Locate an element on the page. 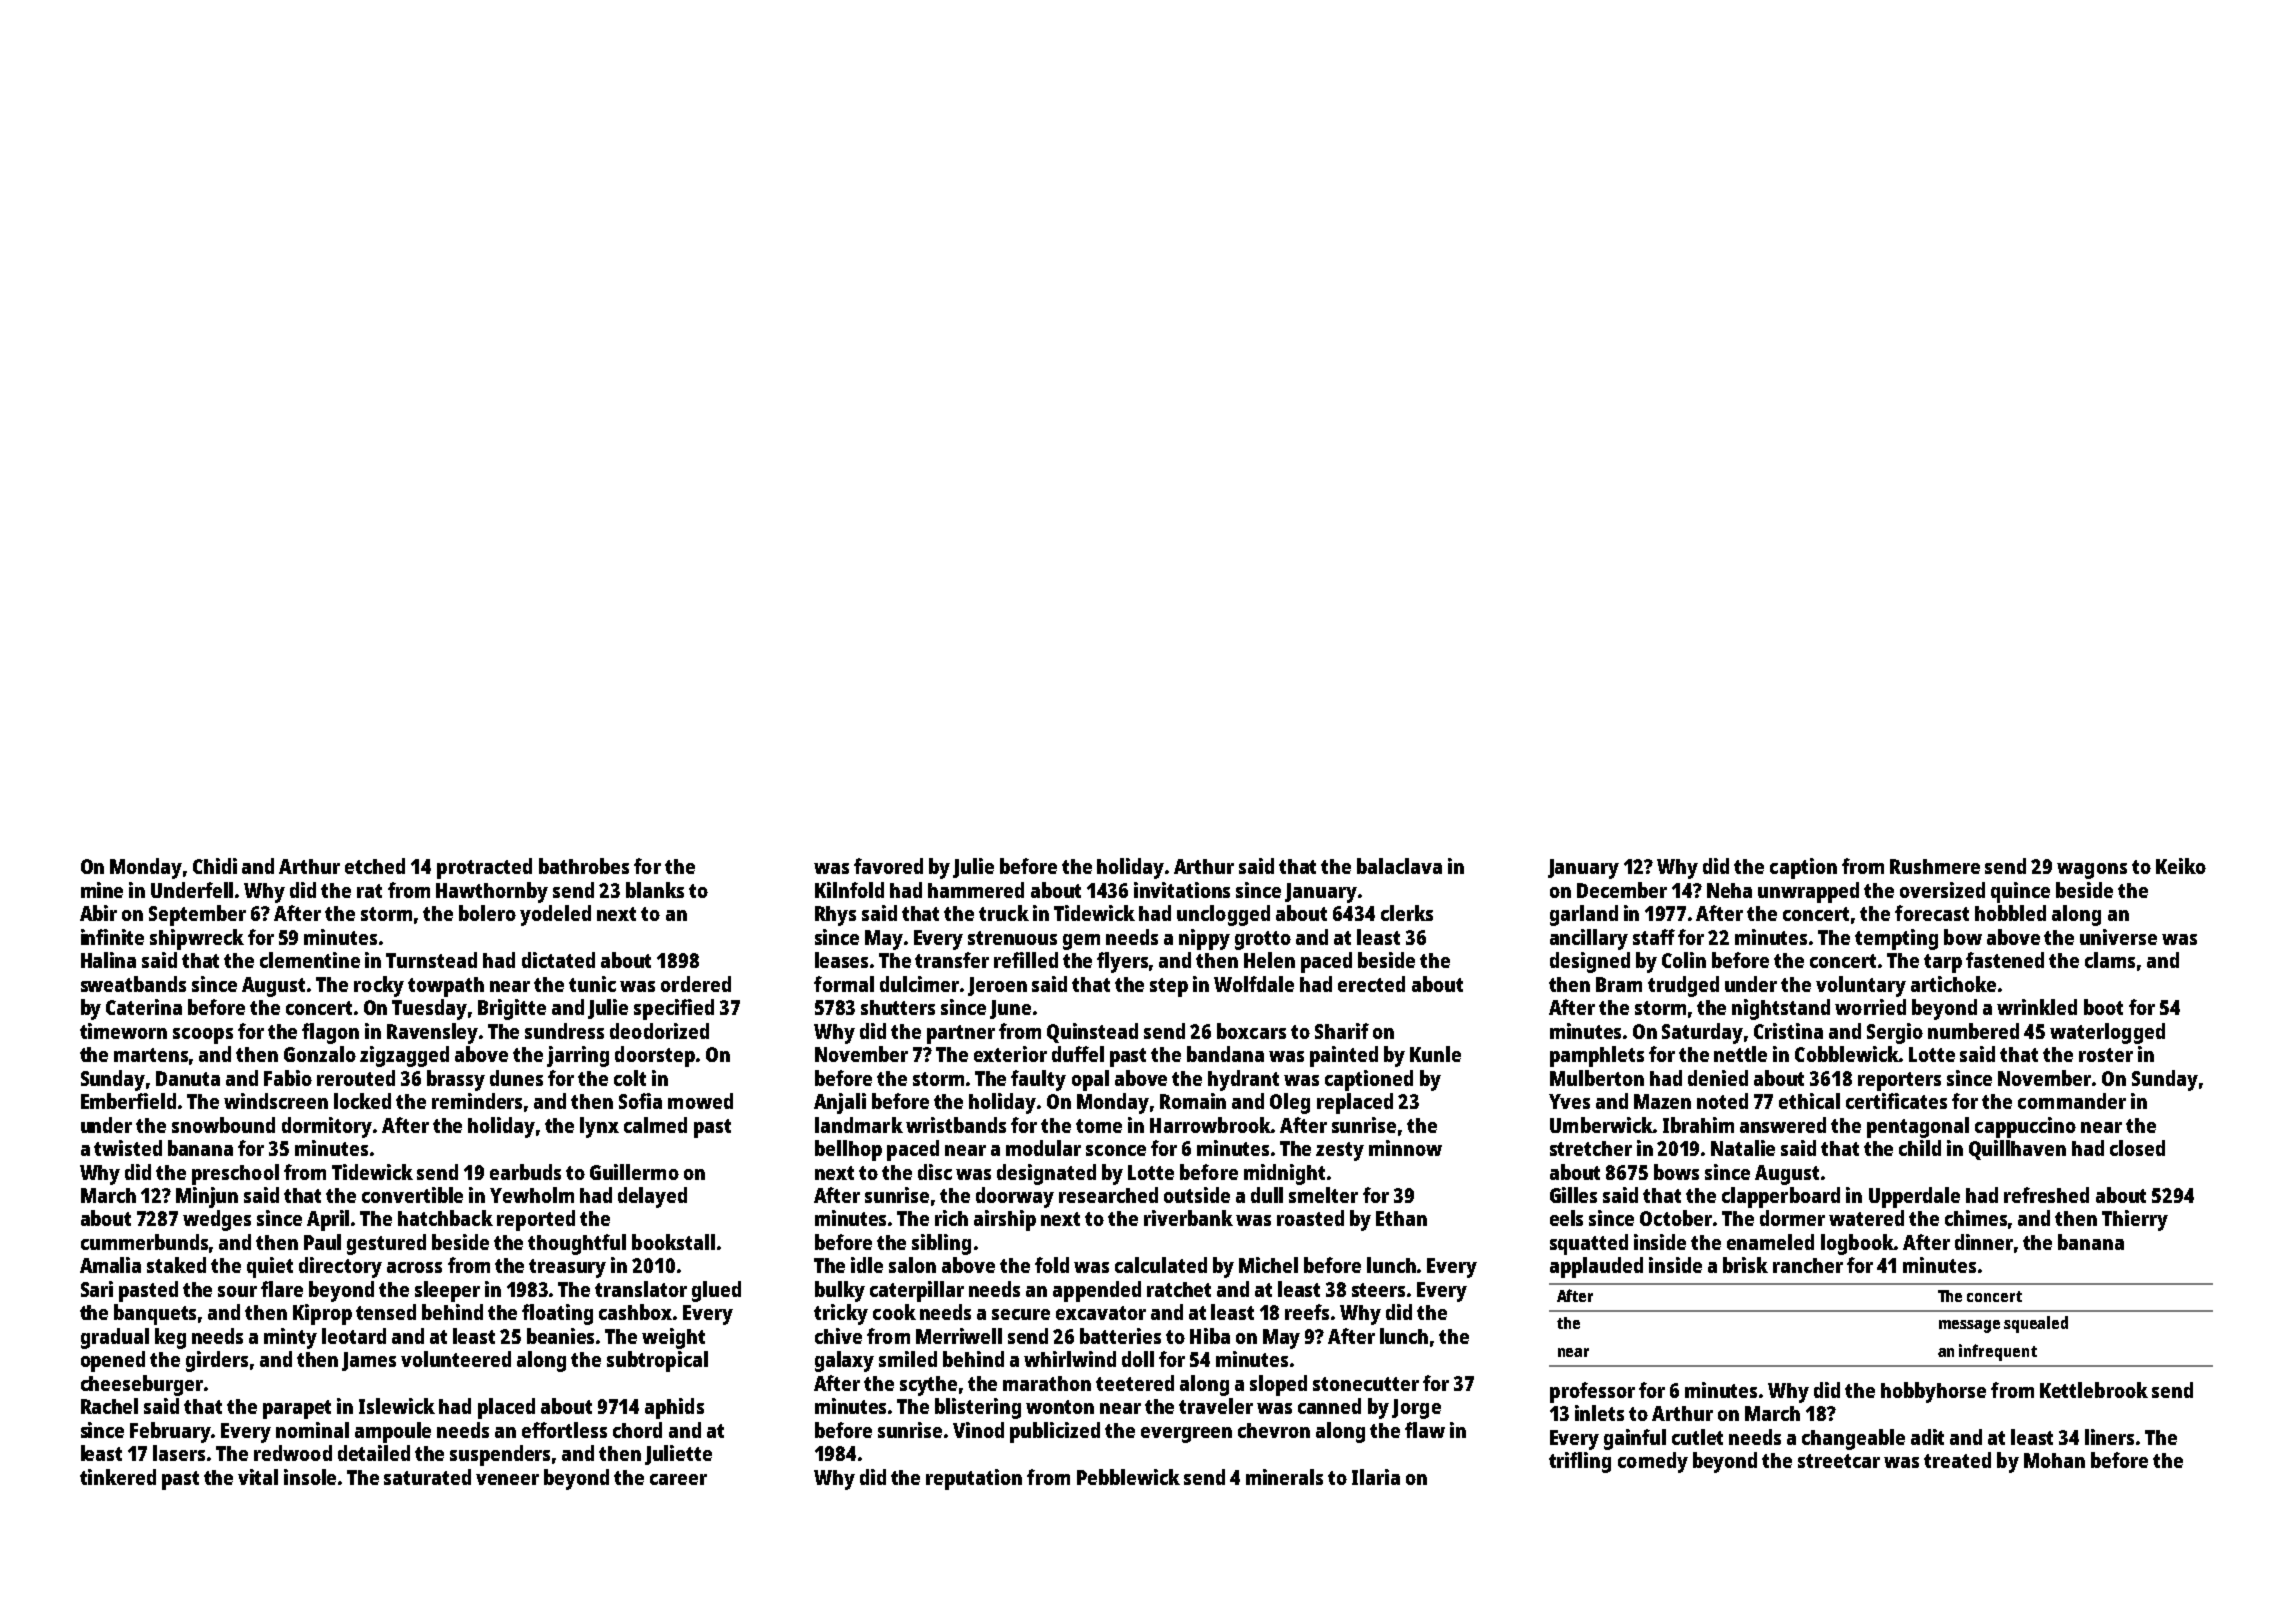  refreshed is located at coordinates (2046, 1195).
